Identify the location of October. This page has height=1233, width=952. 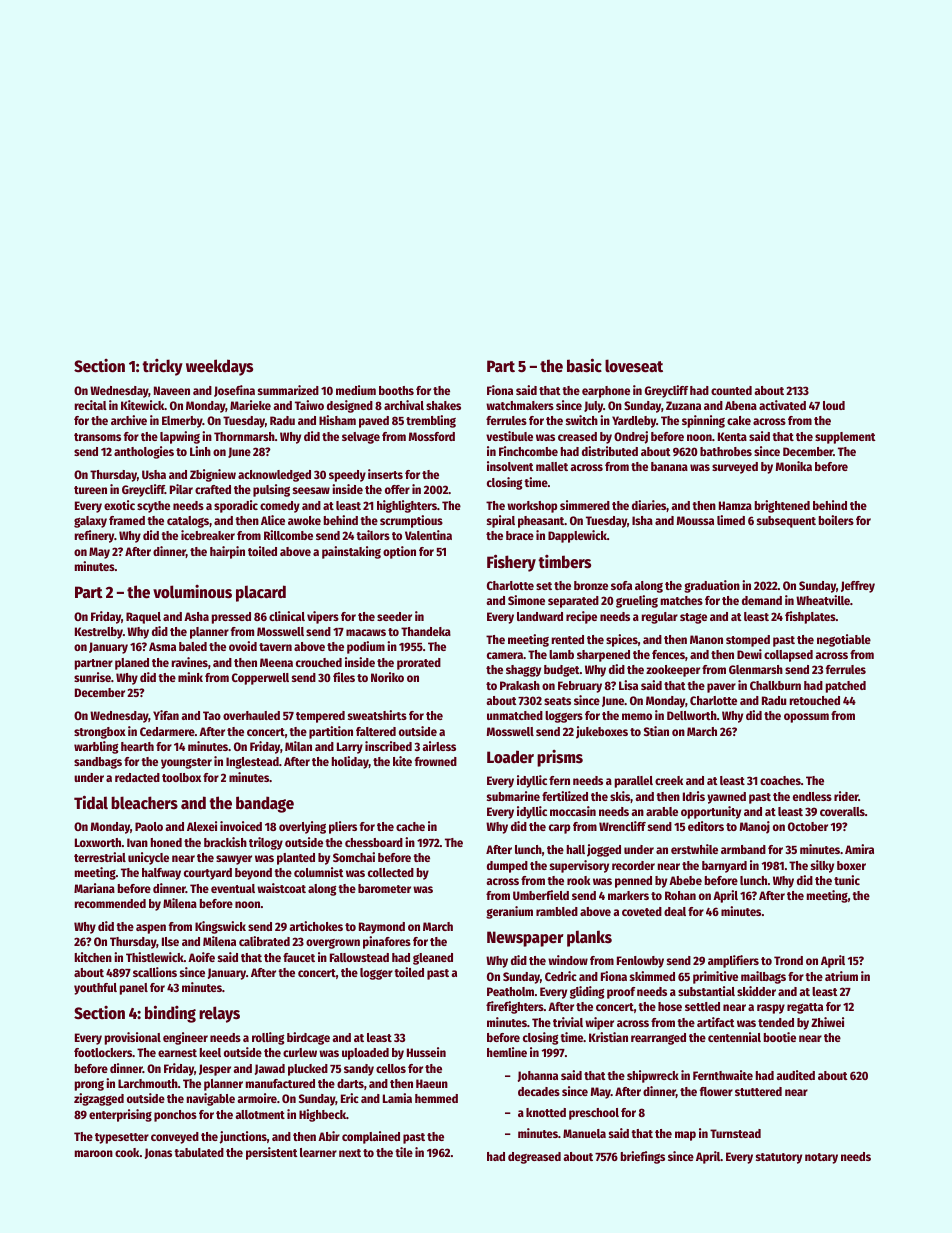
(808, 826).
